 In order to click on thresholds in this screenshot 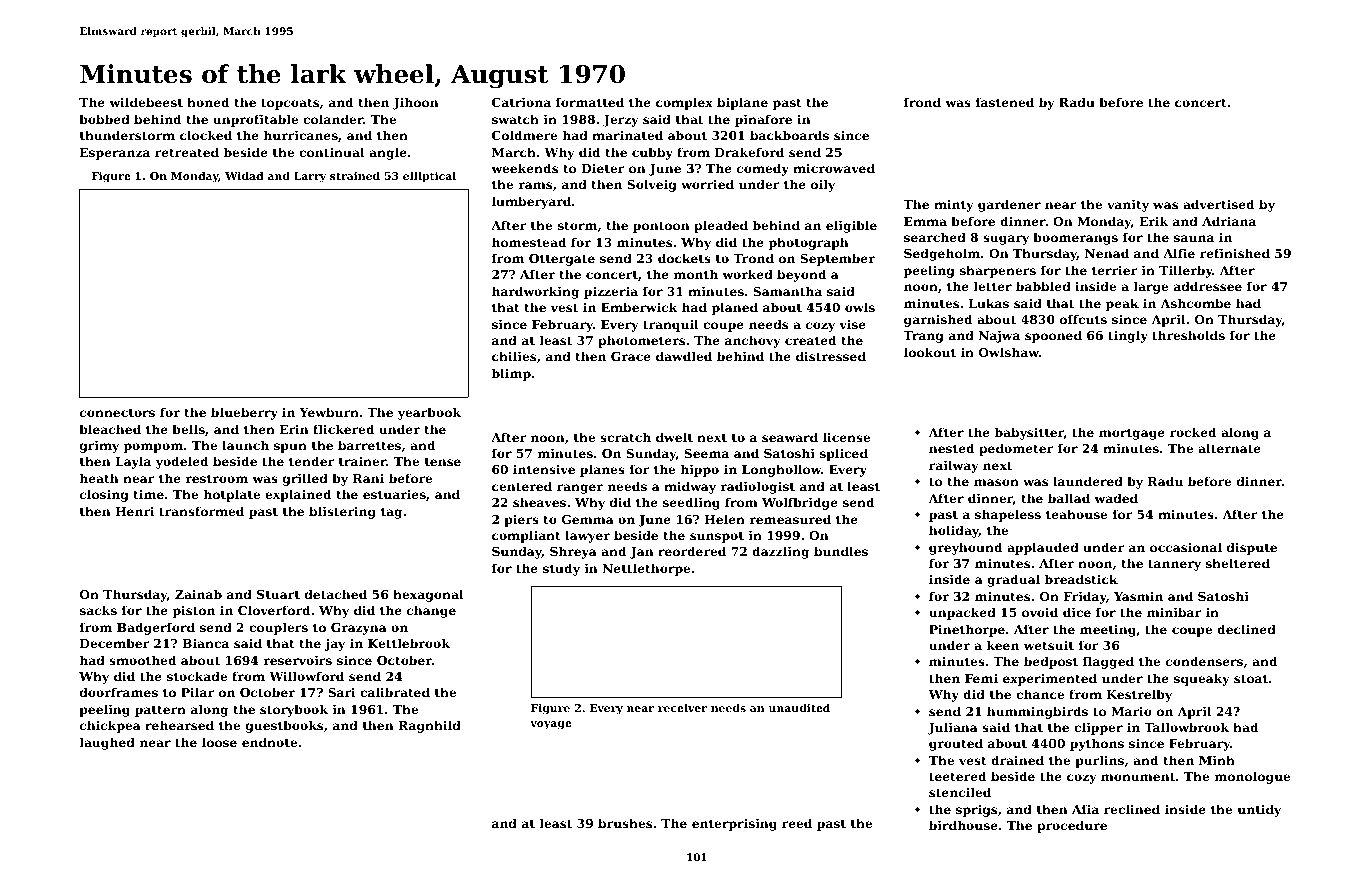, I will do `click(1188, 335)`.
